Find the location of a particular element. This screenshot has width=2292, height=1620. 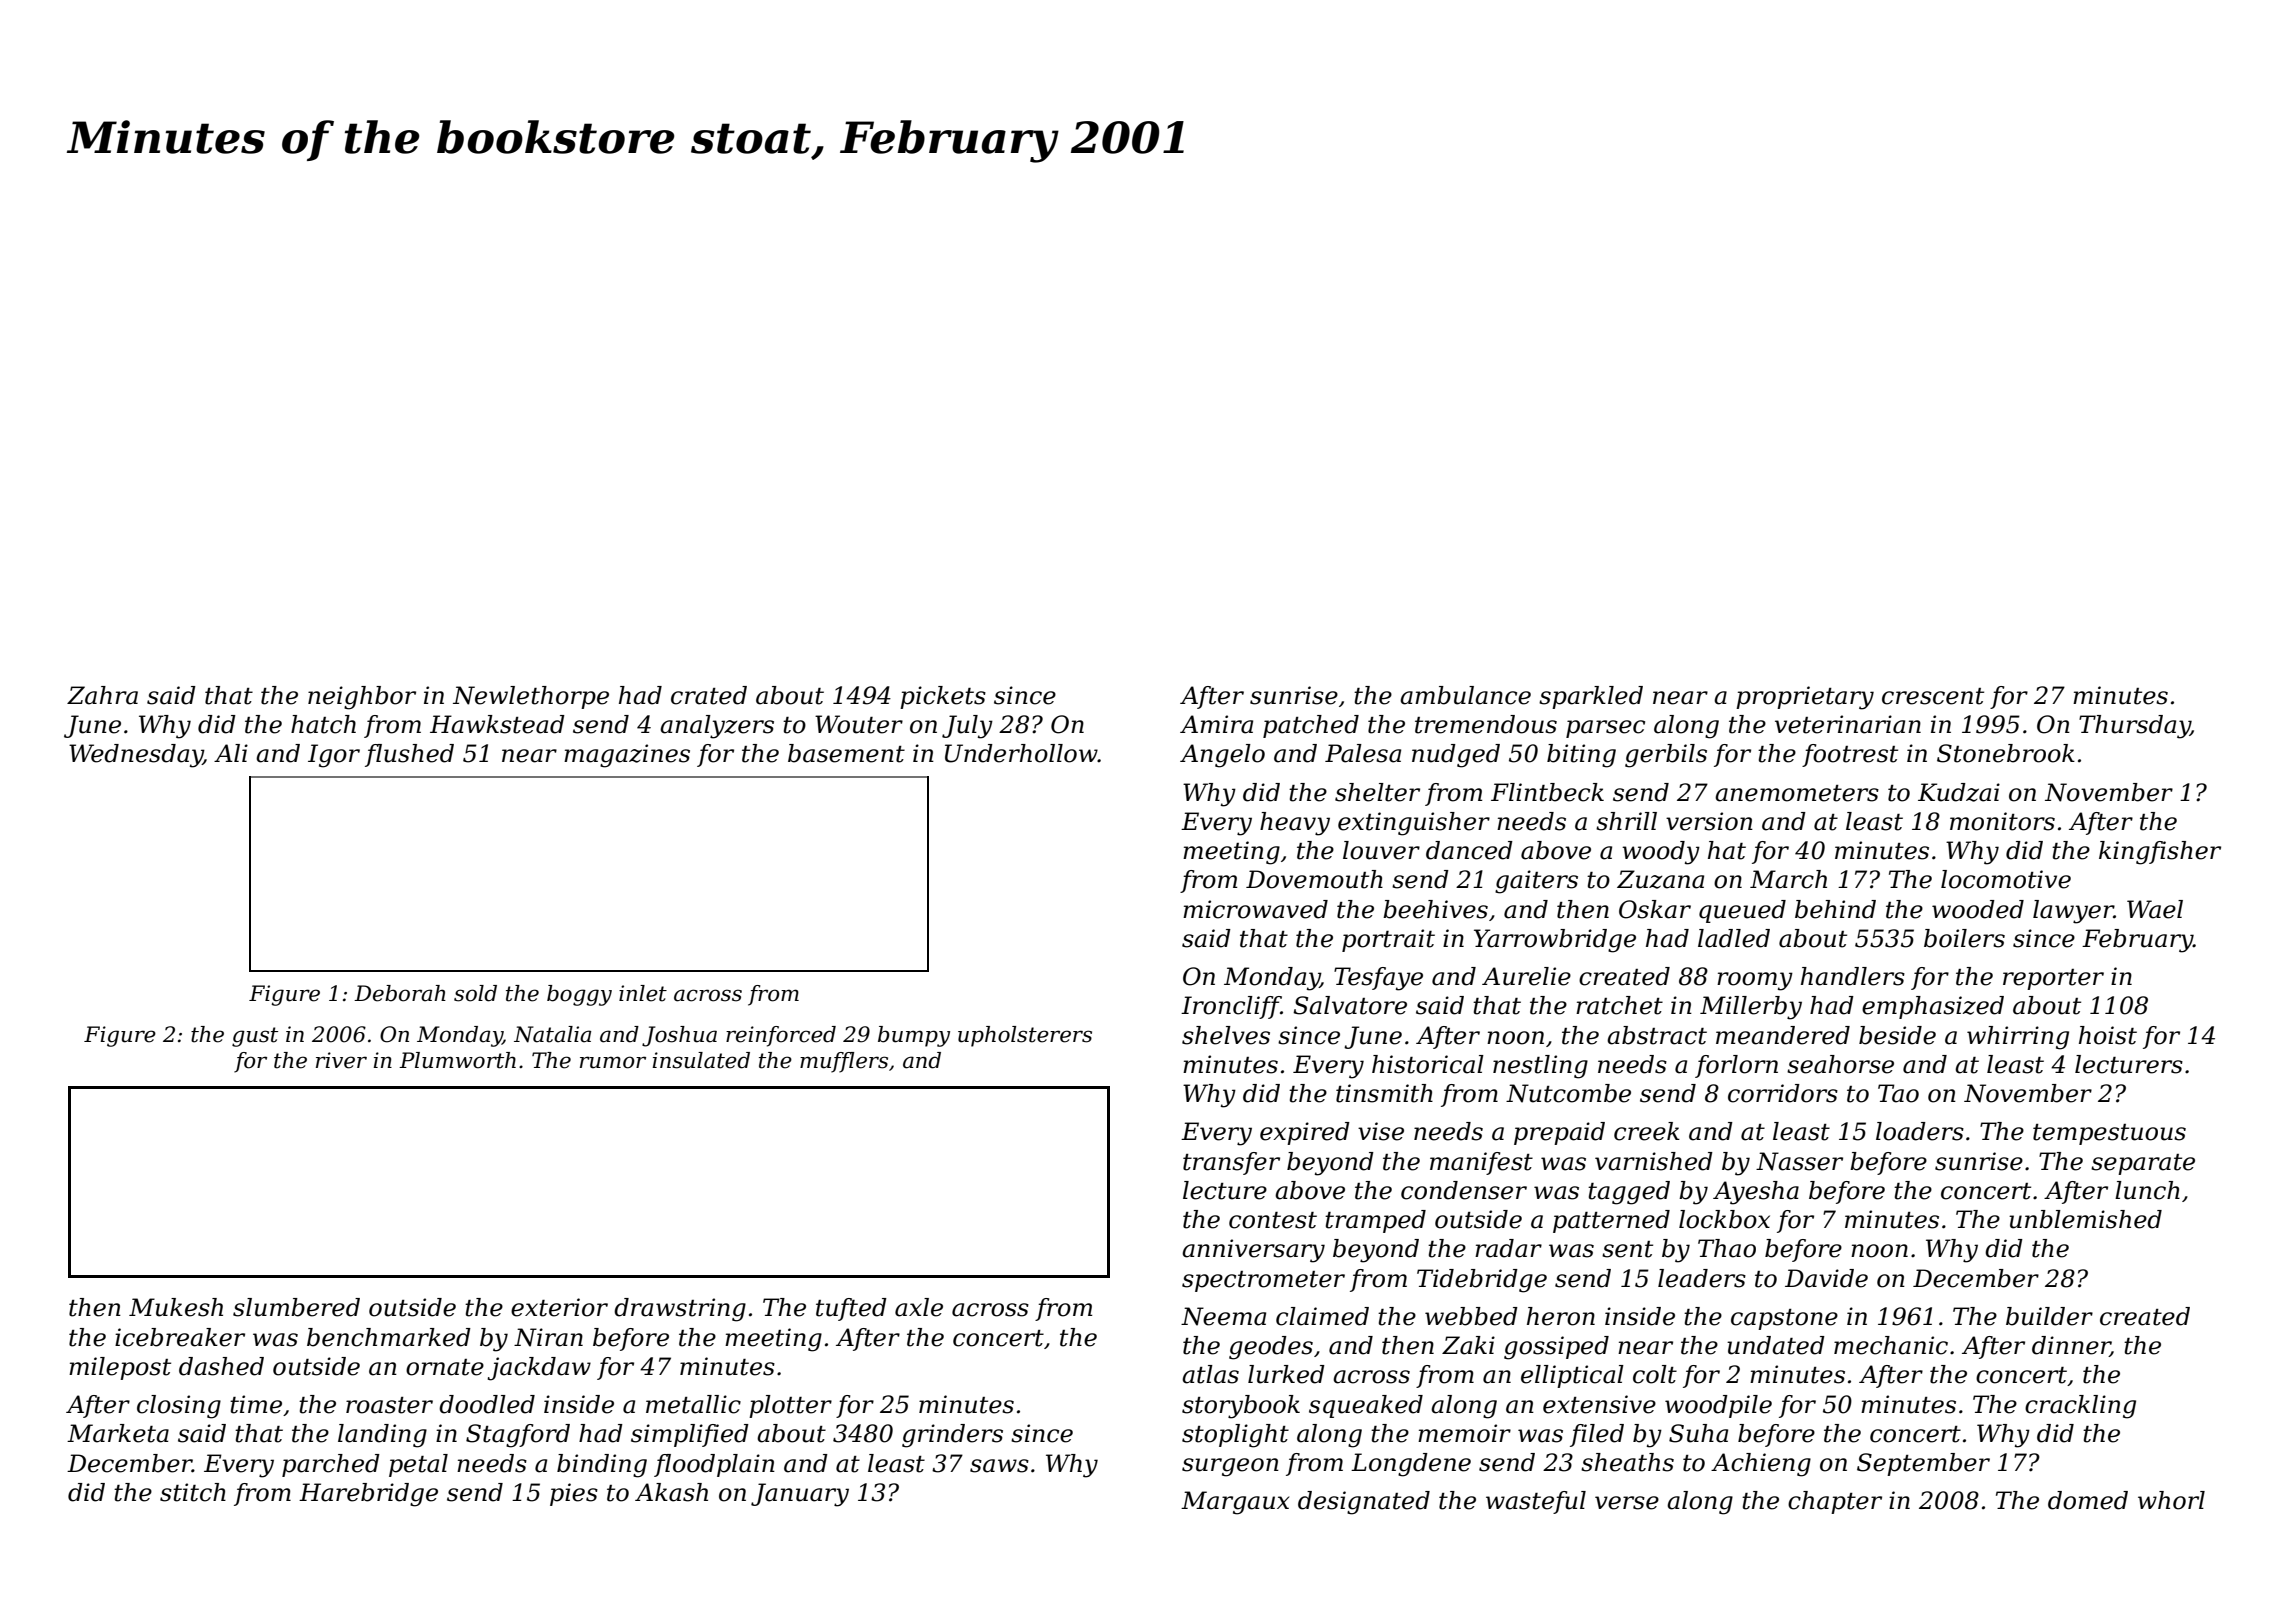

unblemished is located at coordinates (2085, 1219).
